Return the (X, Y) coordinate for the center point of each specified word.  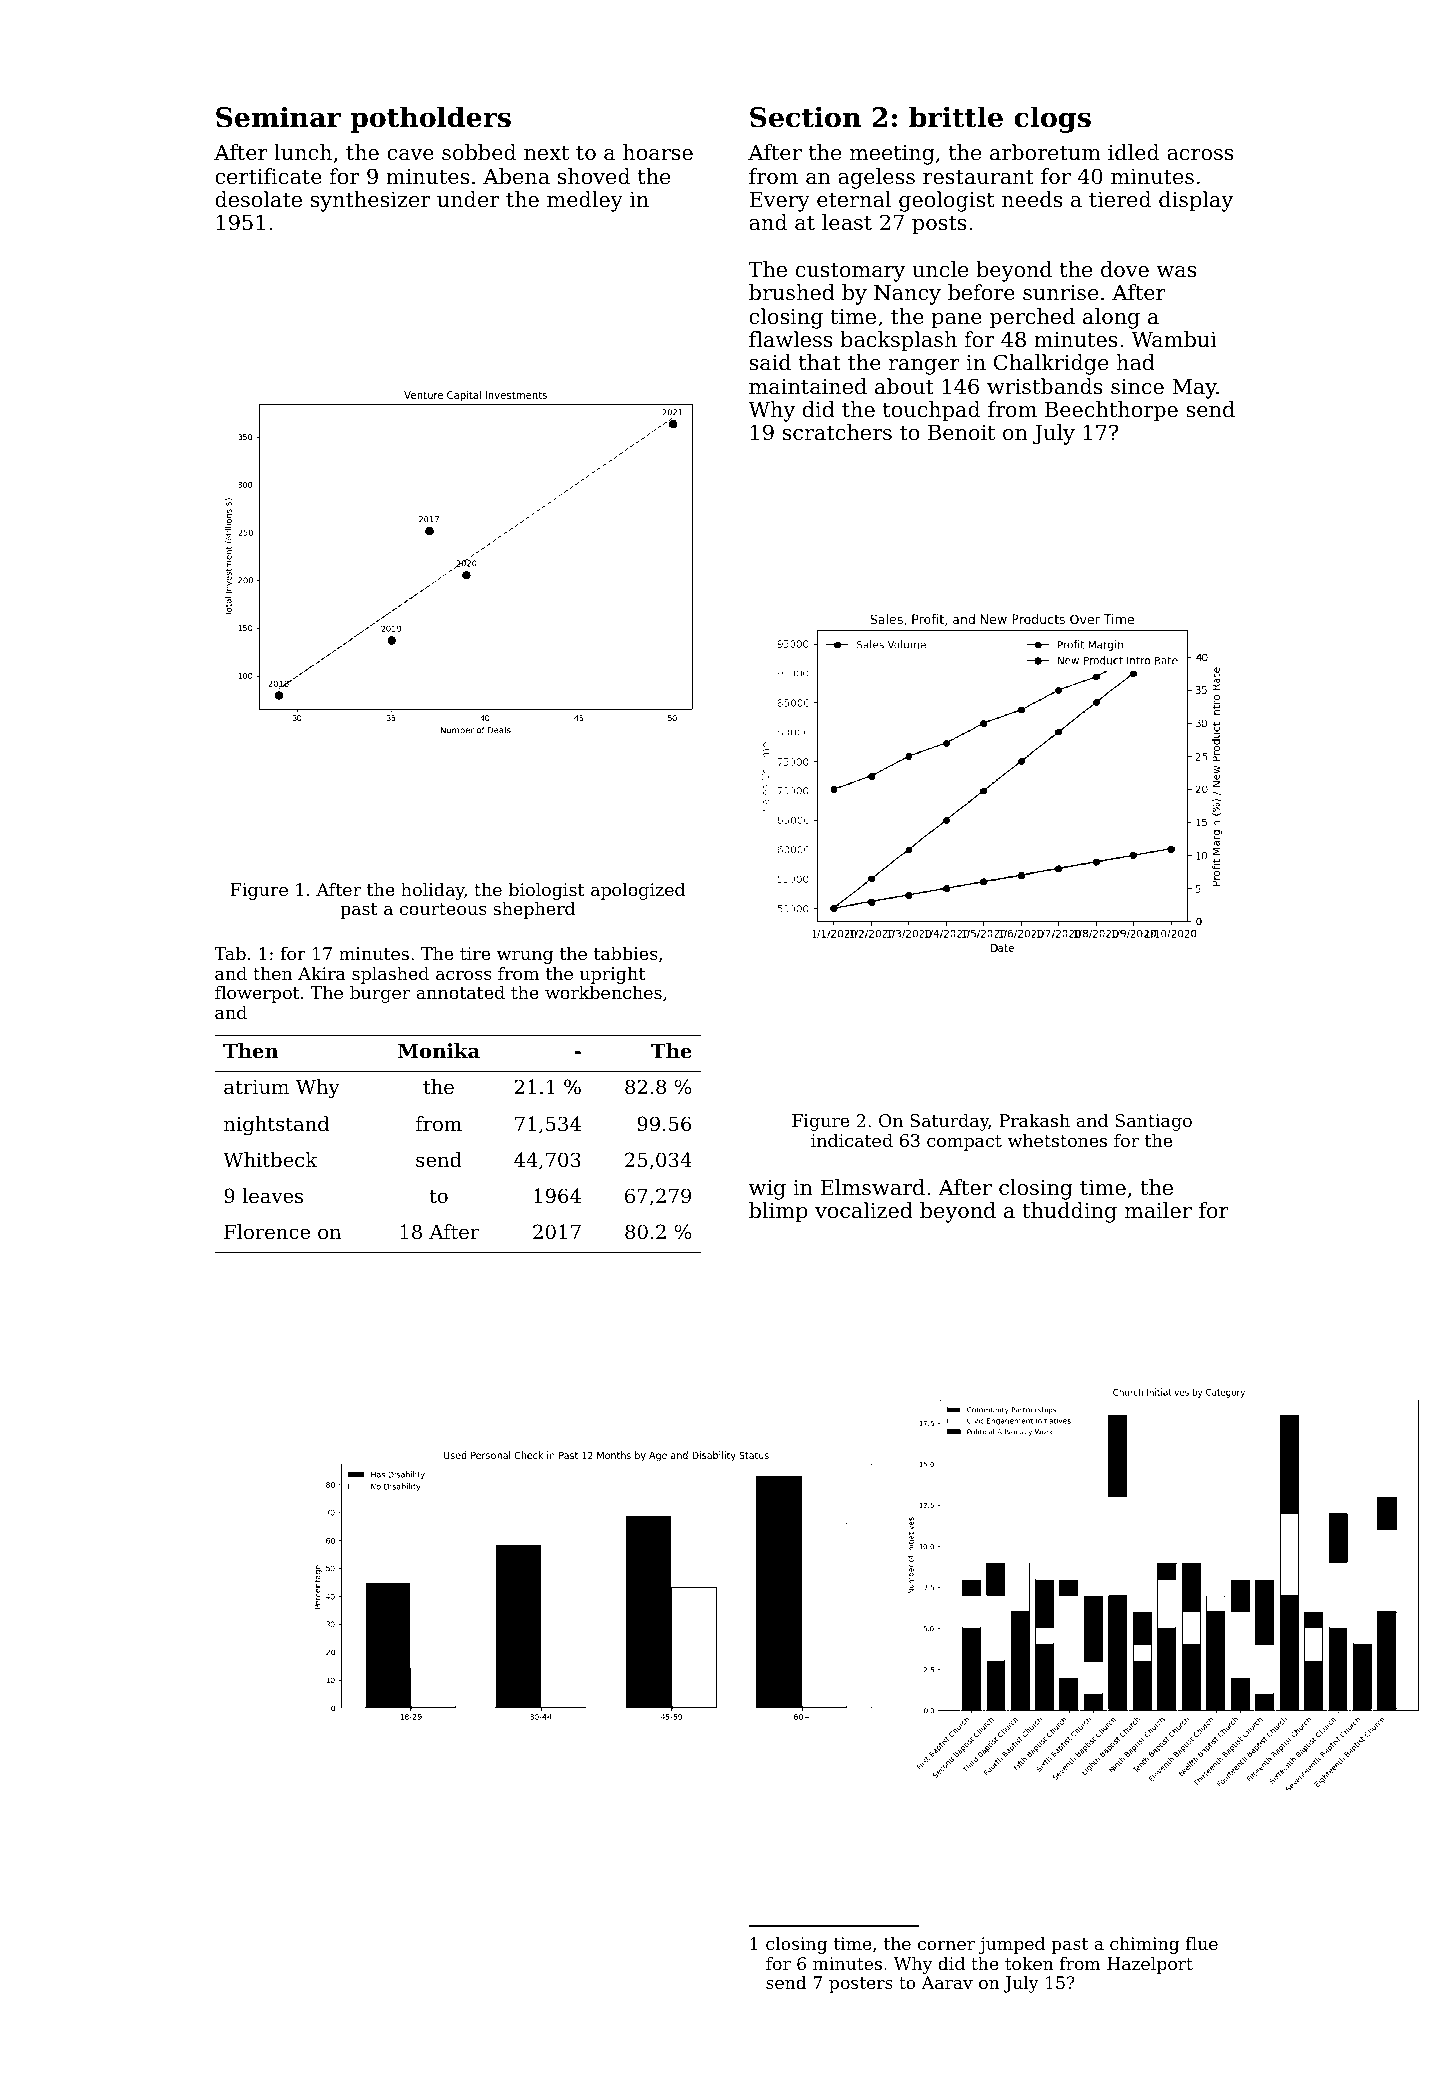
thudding (1069, 1212)
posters (861, 1985)
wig (767, 1189)
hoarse (658, 152)
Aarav (947, 1982)
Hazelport (1150, 1965)
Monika (439, 1051)
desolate (258, 199)
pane (956, 321)
